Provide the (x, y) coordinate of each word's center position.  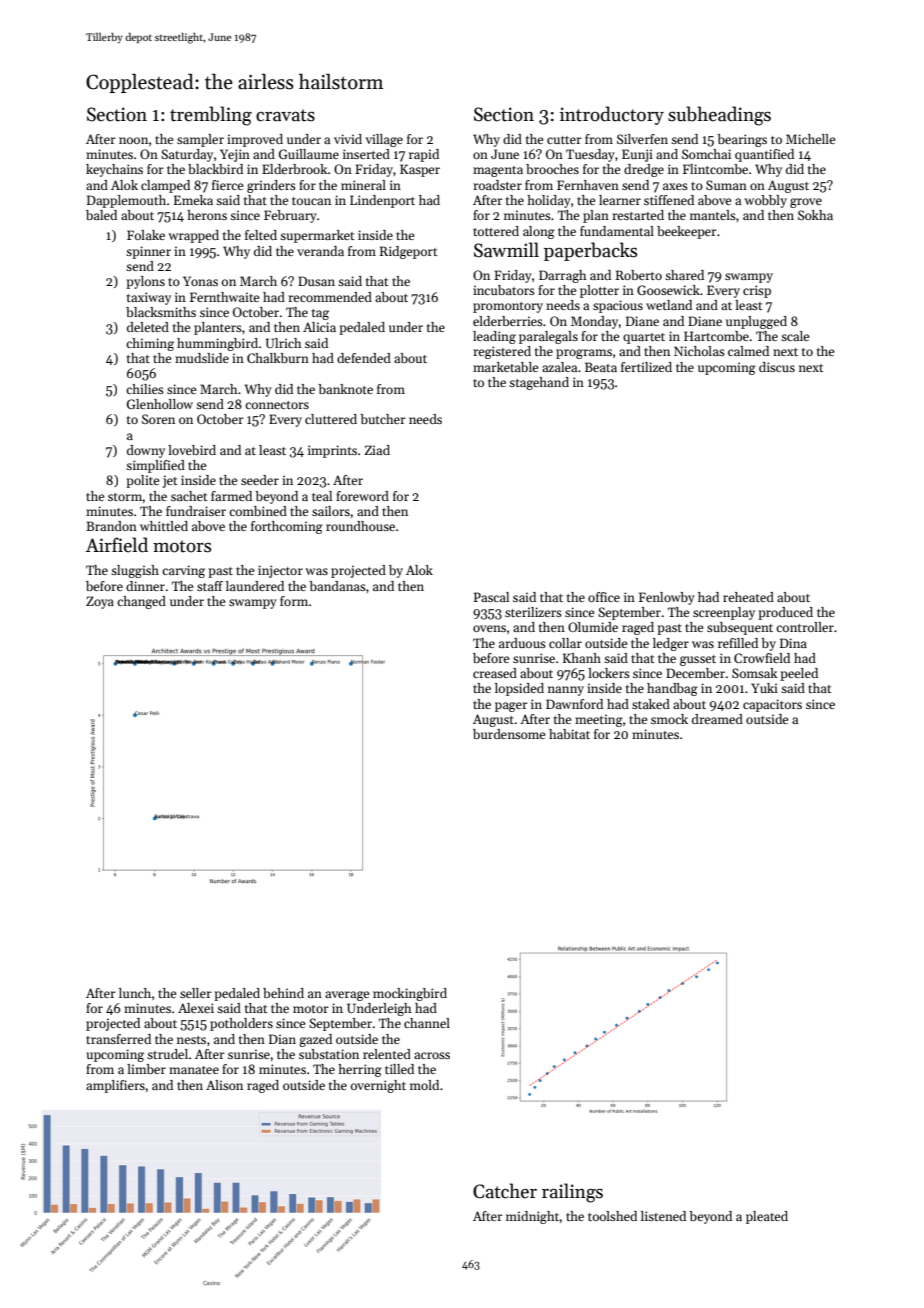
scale (795, 336)
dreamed (717, 719)
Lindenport (382, 201)
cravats (285, 115)
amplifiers (115, 1086)
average (347, 996)
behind (283, 993)
